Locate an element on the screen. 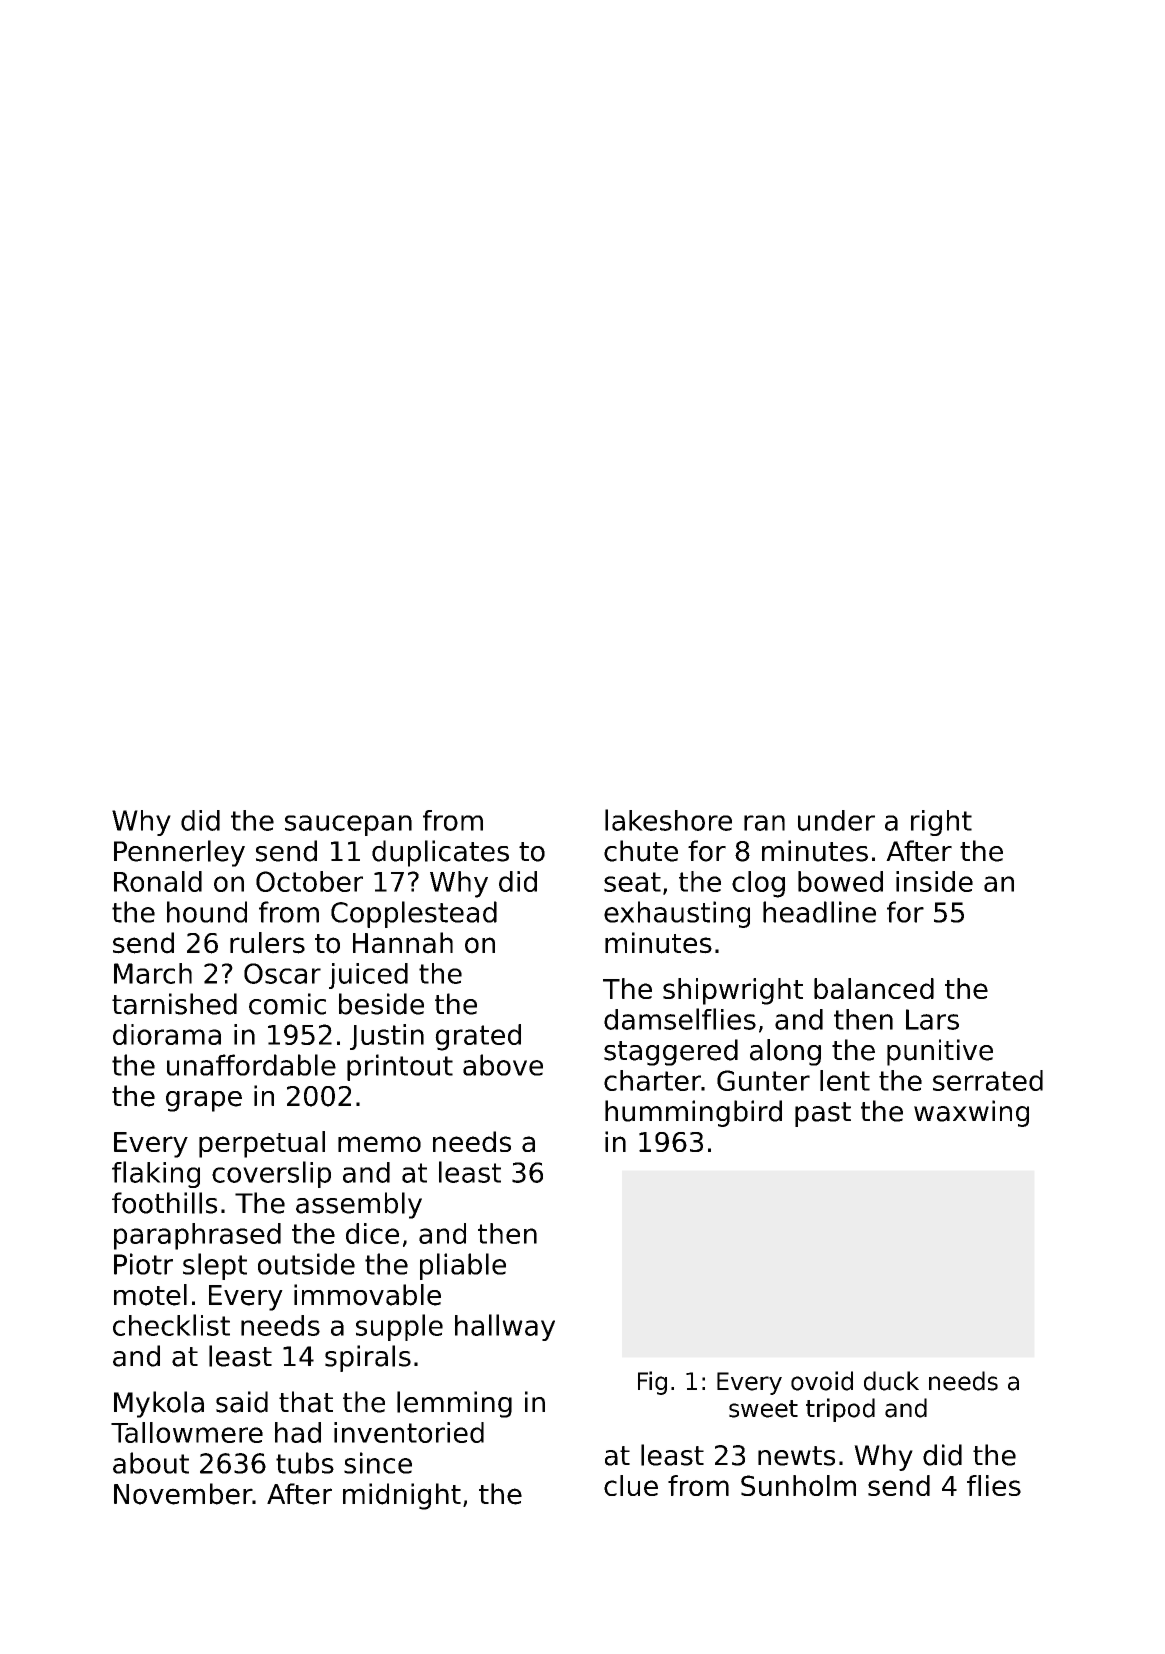 Image resolution: width=1165 pixels, height=1654 pixels. Sunholm is located at coordinates (798, 1485).
